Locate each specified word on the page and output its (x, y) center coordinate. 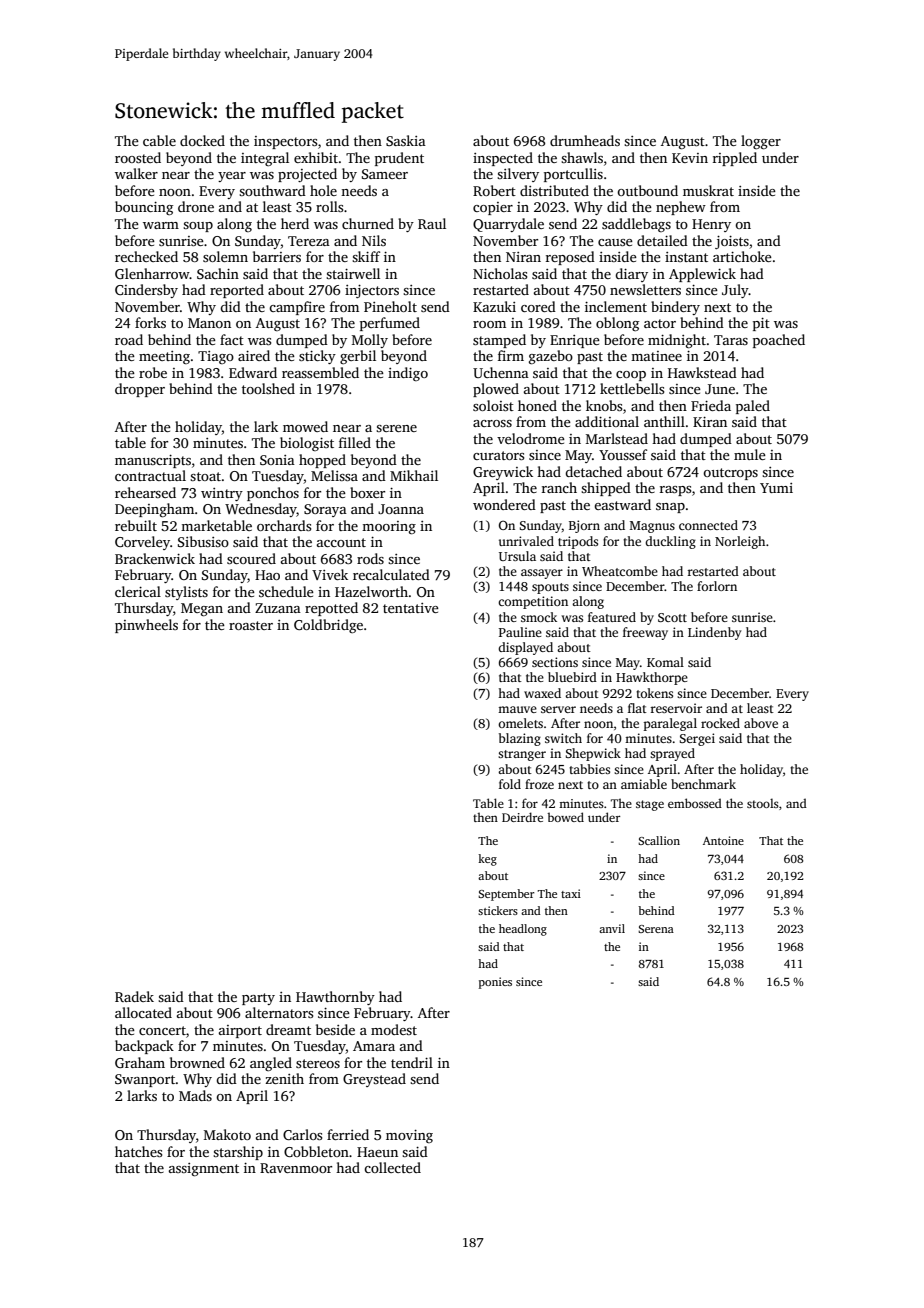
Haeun (377, 1152)
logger (761, 142)
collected (392, 1167)
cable (159, 140)
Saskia (406, 140)
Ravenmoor (296, 1168)
